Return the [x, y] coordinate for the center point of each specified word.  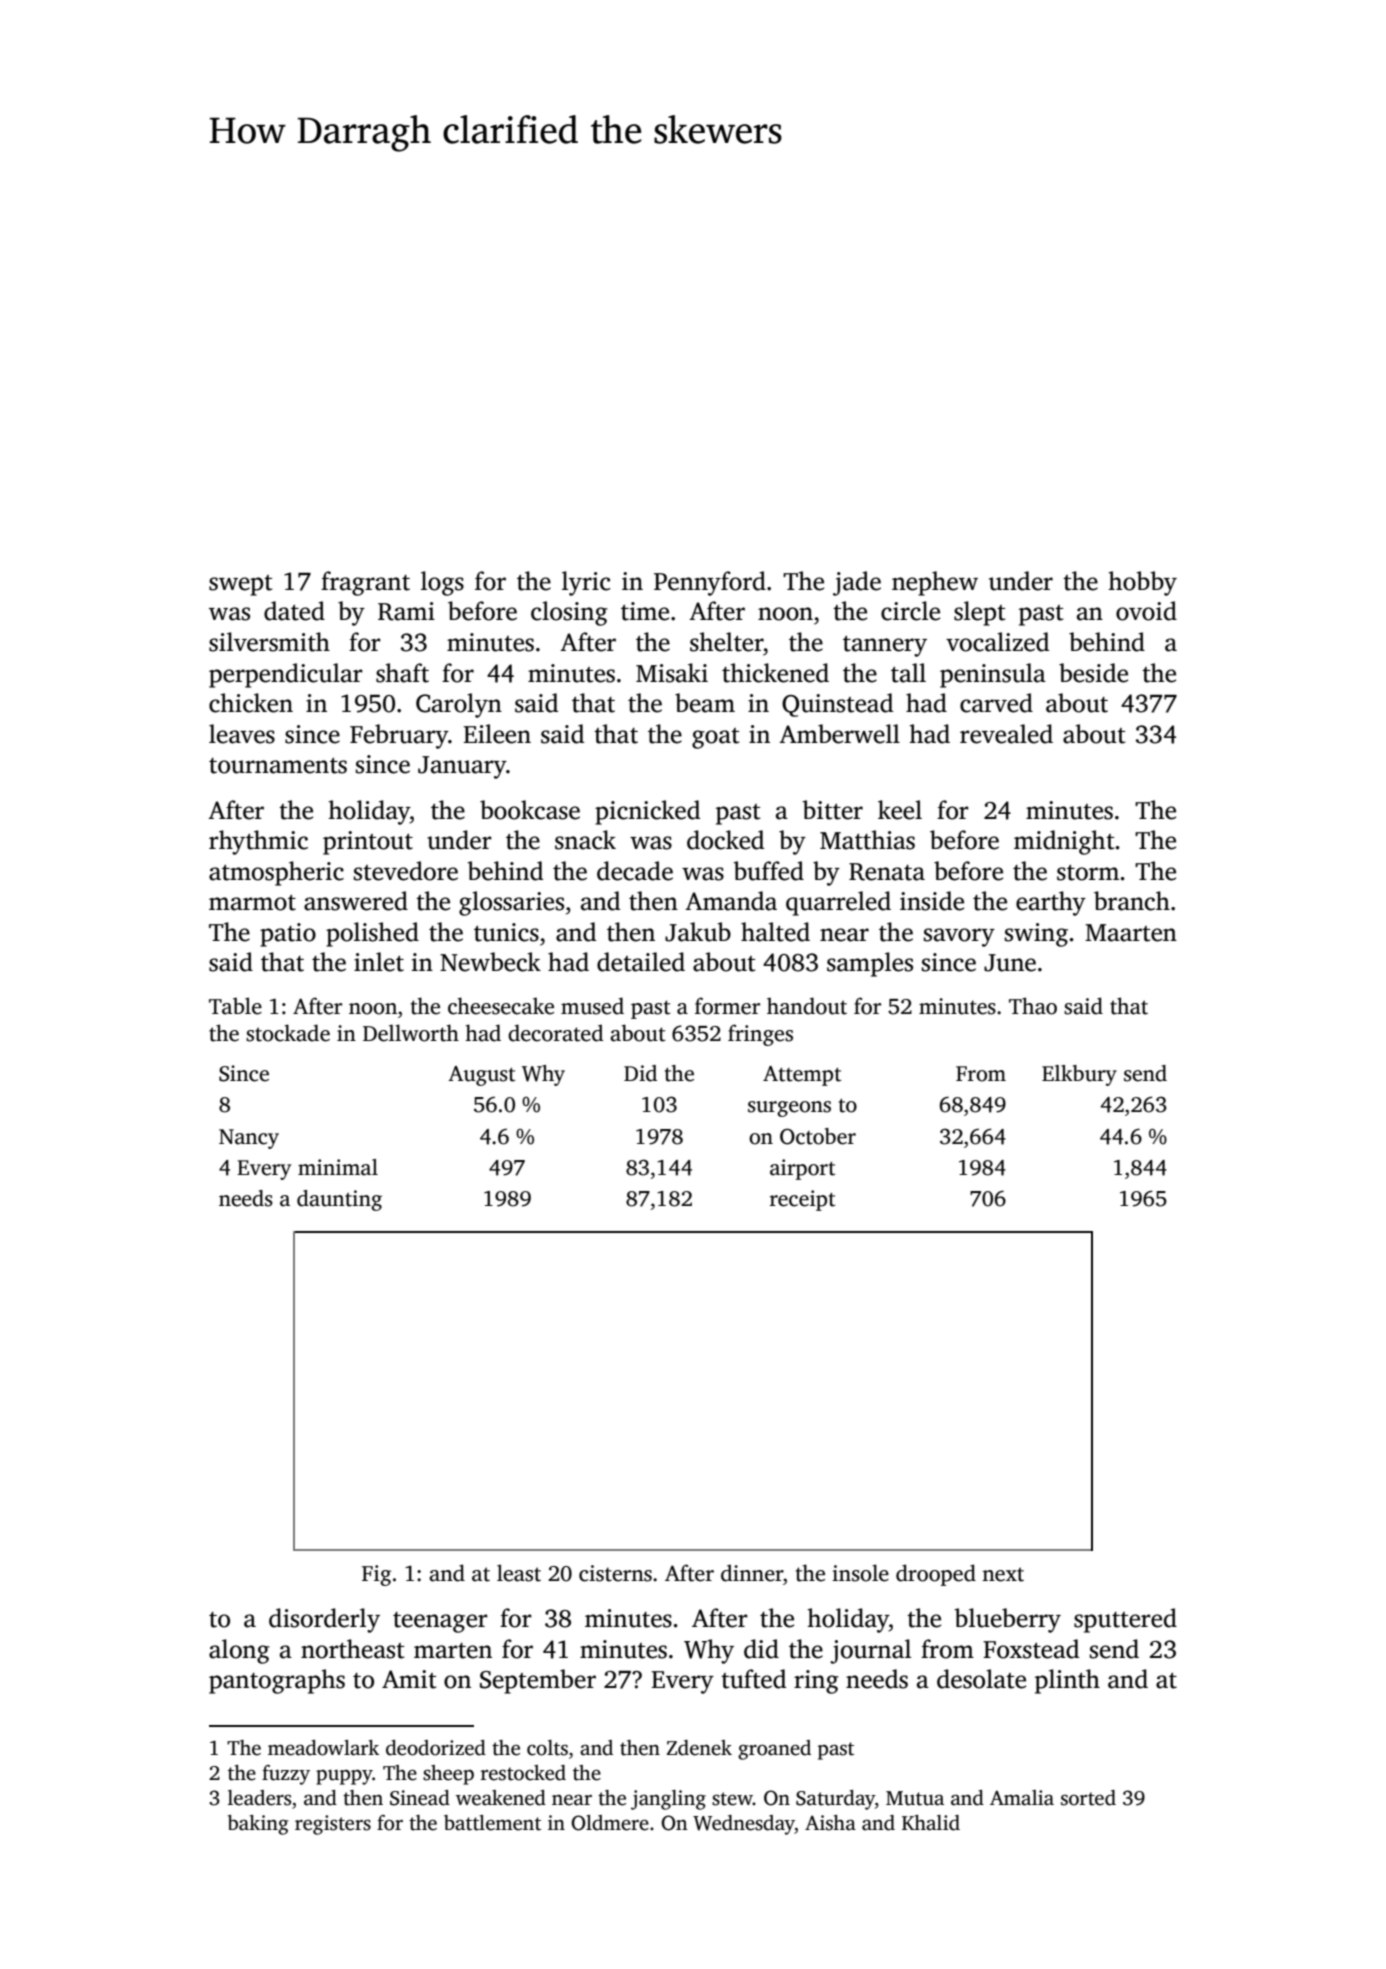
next [1003, 1574]
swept [240, 585]
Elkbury [1079, 1075]
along [239, 1651]
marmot [252, 903]
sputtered [1125, 1620]
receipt [802, 1200]
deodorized [436, 1748]
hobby [1143, 583]
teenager [440, 1622]
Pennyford [710, 583]
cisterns [615, 1573]
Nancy [249, 1139]
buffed [769, 871]
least [519, 1573]
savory [959, 937]
